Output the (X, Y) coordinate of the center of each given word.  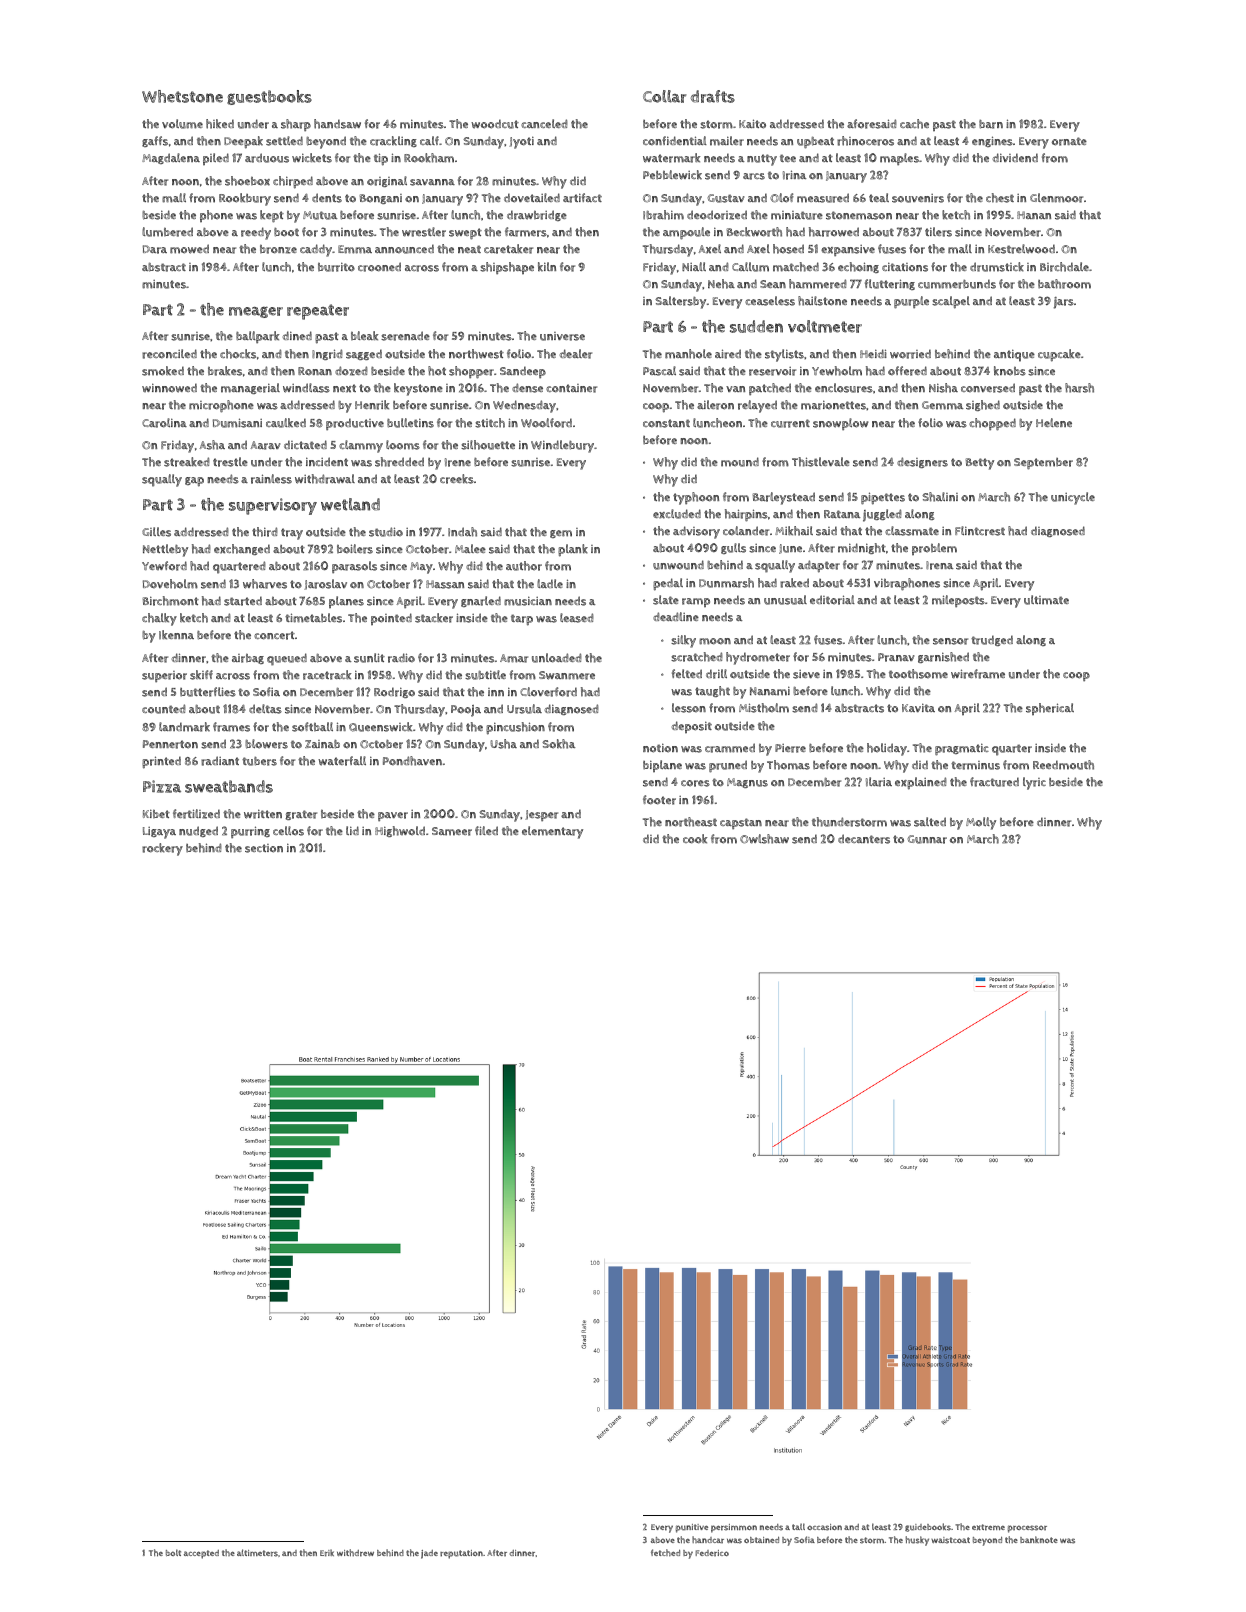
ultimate (1046, 600)
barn (991, 124)
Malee (470, 548)
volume (182, 124)
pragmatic (962, 749)
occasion (824, 1527)
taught (712, 691)
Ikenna (176, 635)
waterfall (342, 761)
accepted (201, 1554)
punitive (692, 1528)
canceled (544, 123)
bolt (173, 1552)
